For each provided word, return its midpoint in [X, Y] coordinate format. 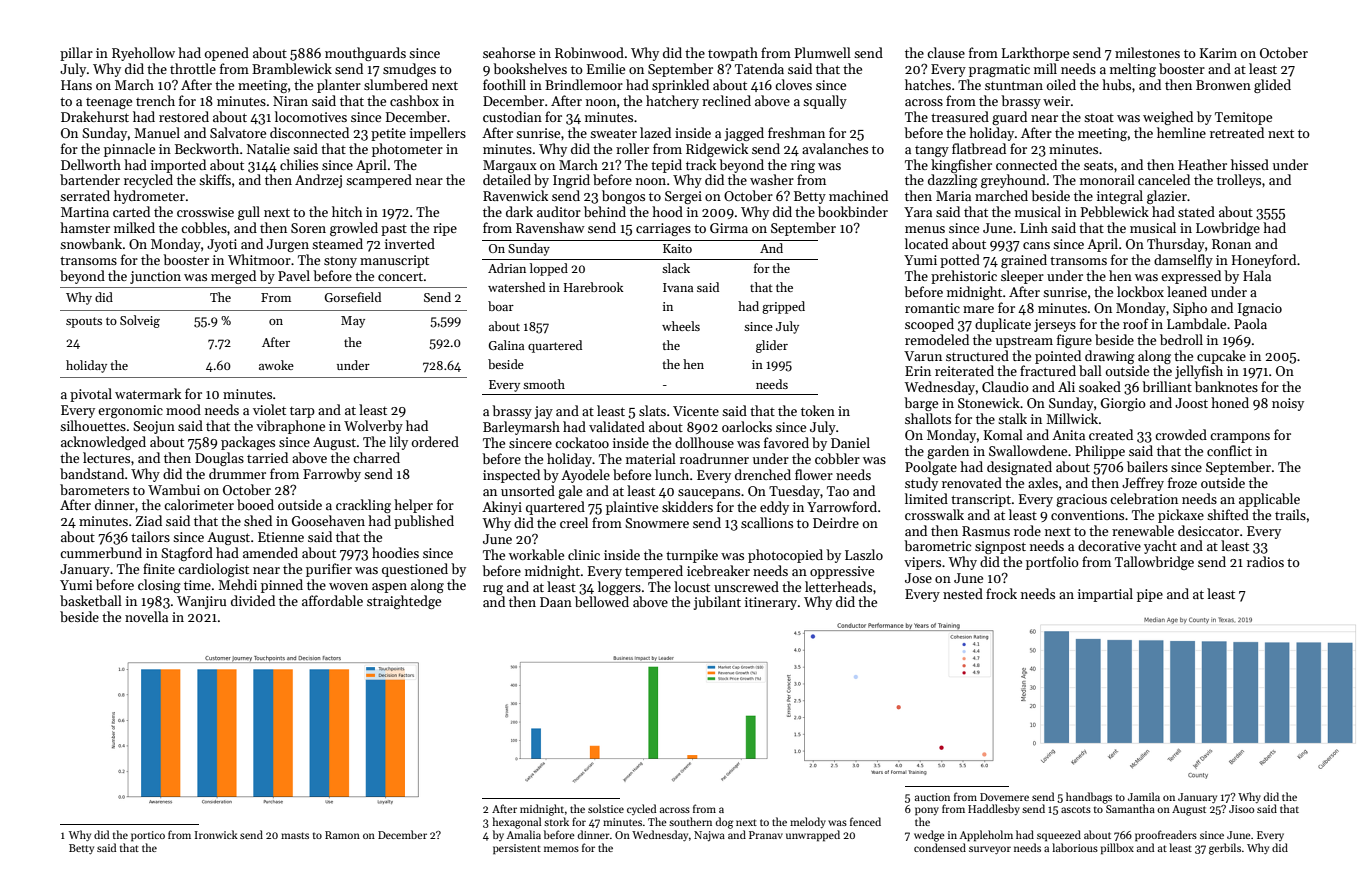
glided [1272, 86]
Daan [556, 602]
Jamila [1144, 796]
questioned [415, 570]
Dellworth [91, 164]
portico [148, 836]
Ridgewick [717, 150]
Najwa [709, 836]
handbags [1089, 798]
